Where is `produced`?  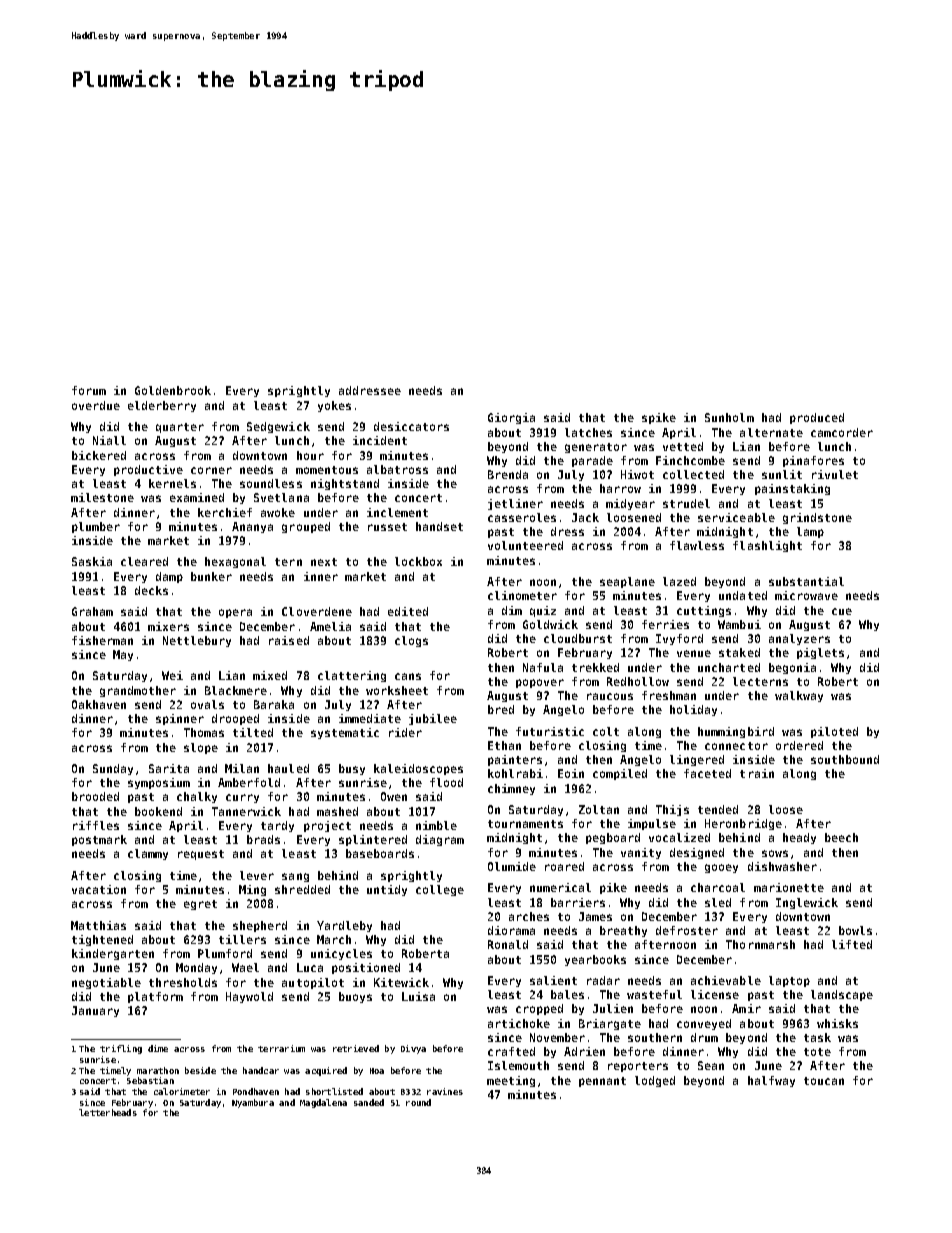
produced is located at coordinates (817, 418).
